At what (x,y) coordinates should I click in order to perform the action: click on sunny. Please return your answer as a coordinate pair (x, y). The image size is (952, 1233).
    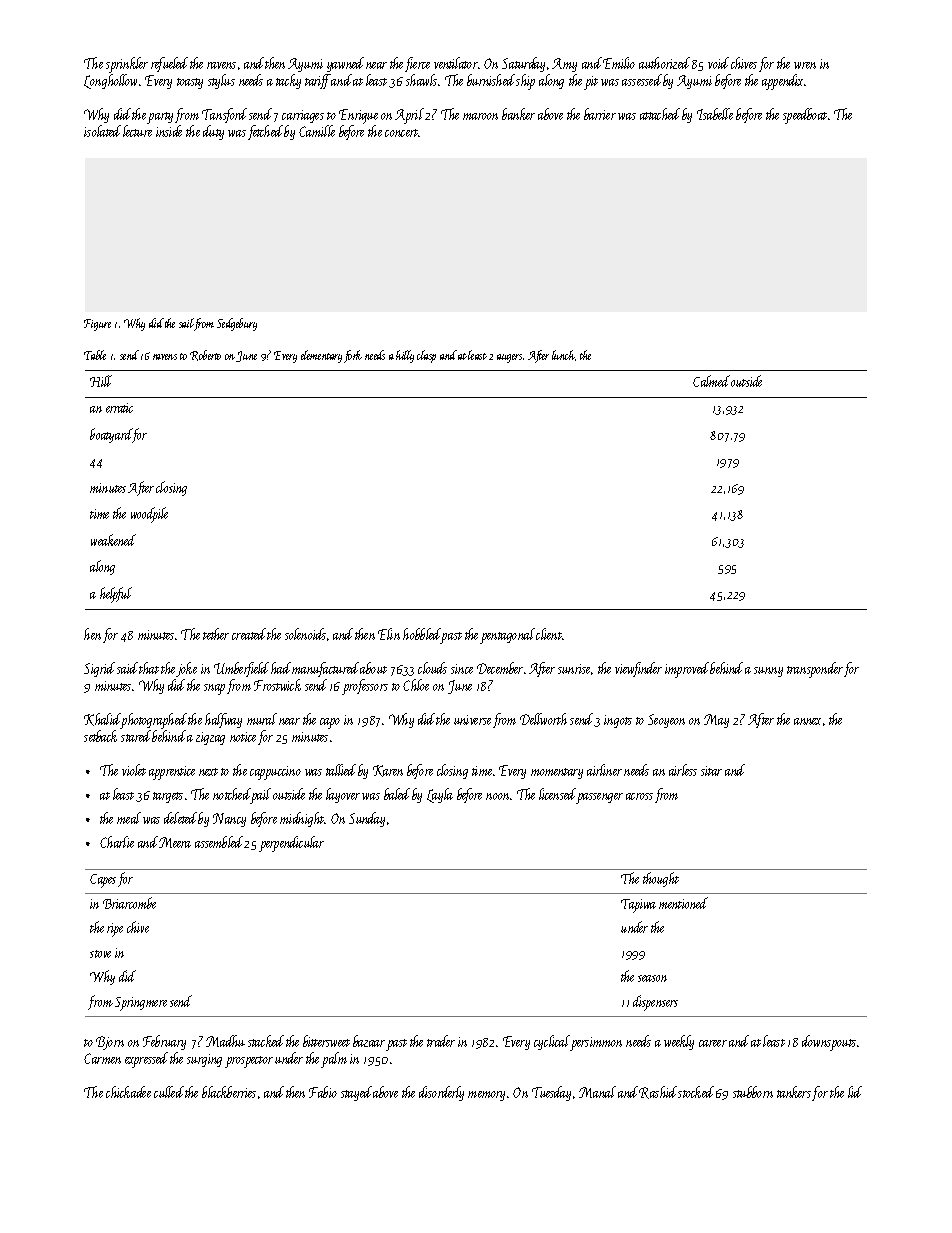
    Looking at the image, I should click on (768, 672).
